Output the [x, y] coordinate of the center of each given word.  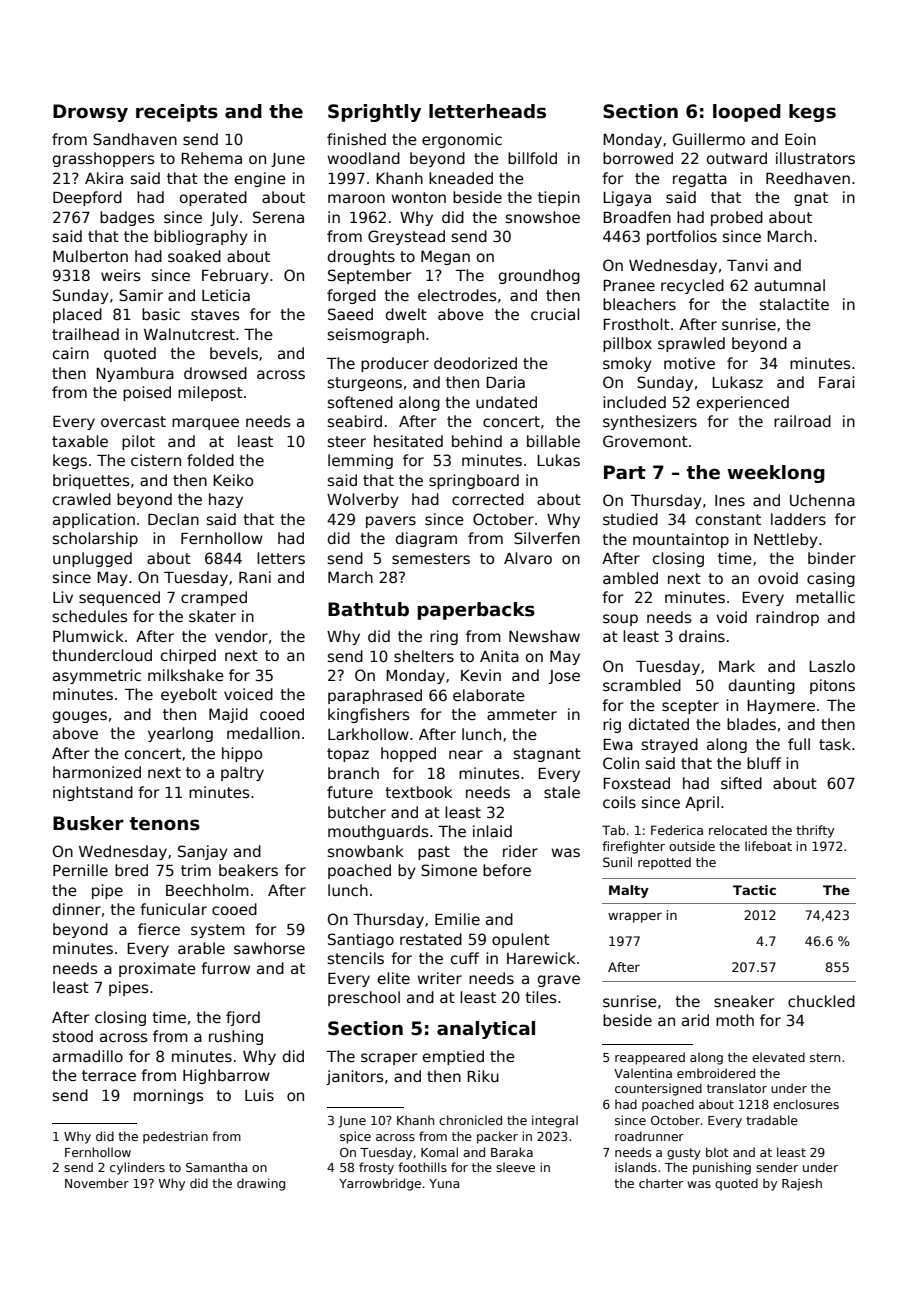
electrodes [457, 295]
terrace [109, 1075]
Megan [445, 258]
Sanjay [203, 852]
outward [737, 158]
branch [353, 773]
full [799, 744]
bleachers [639, 304]
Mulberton [90, 256]
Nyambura [135, 374]
